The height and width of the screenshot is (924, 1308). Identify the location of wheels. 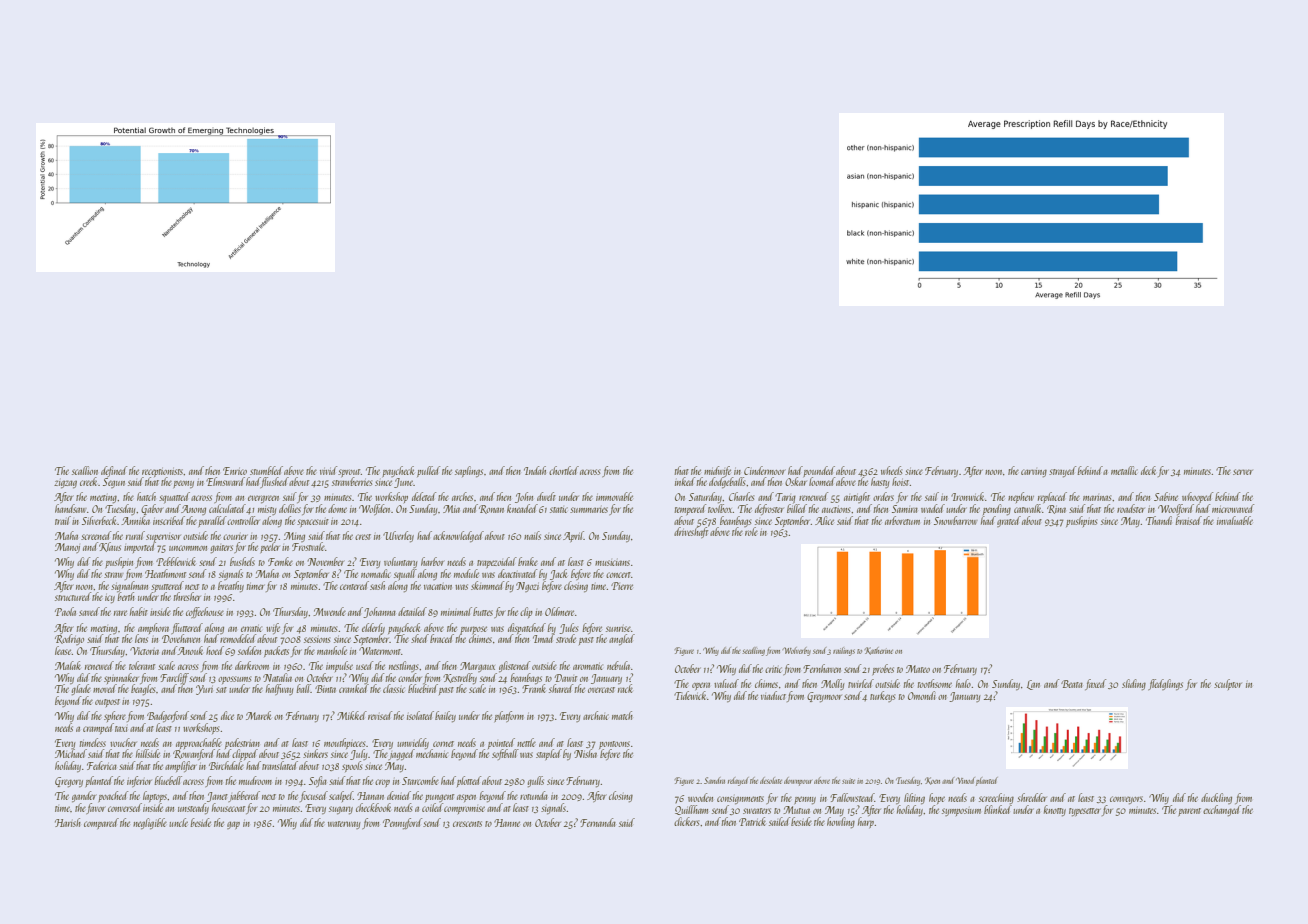
(891, 470).
